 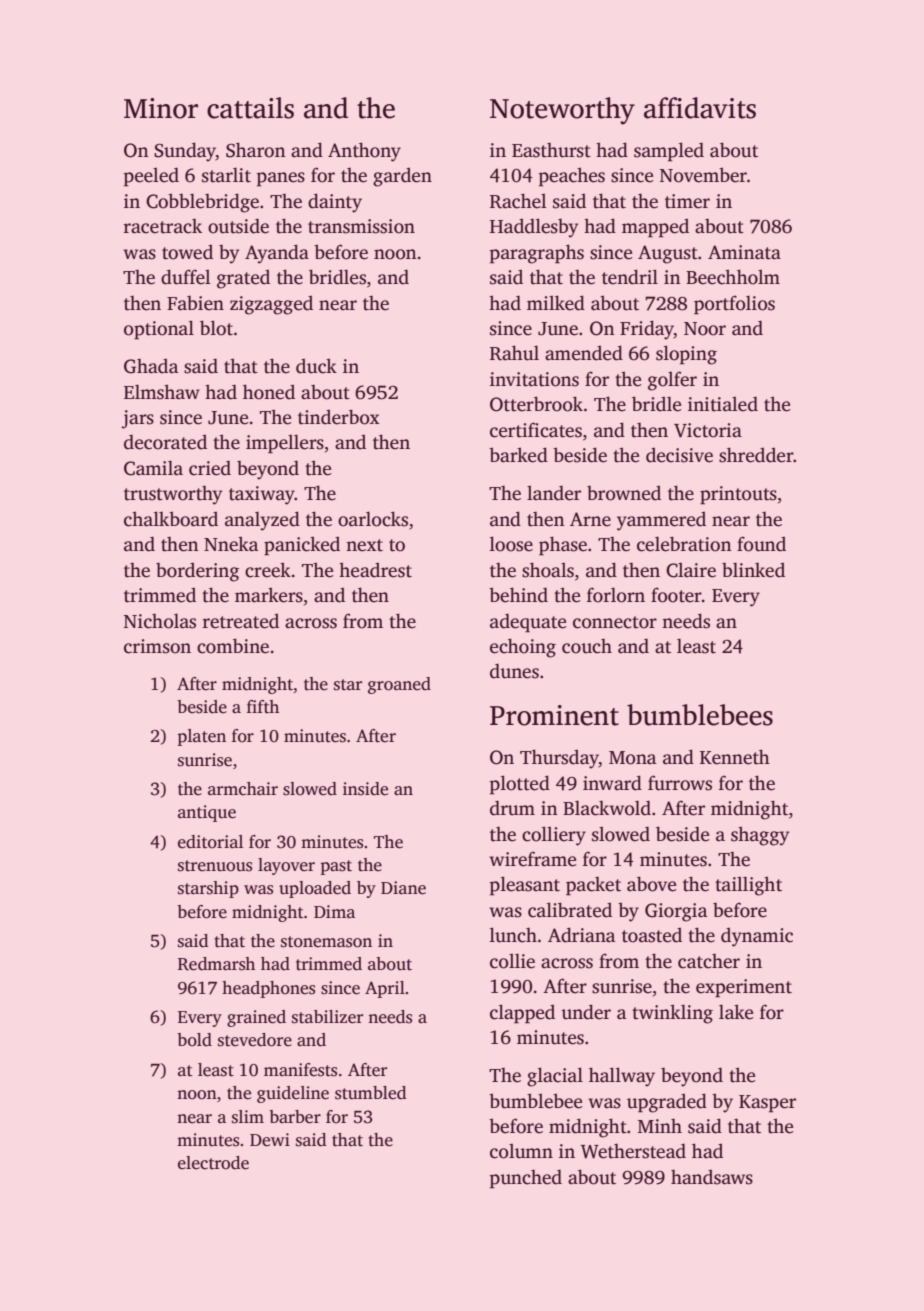 What do you see at coordinates (520, 785) in the page?
I see `plotted` at bounding box center [520, 785].
